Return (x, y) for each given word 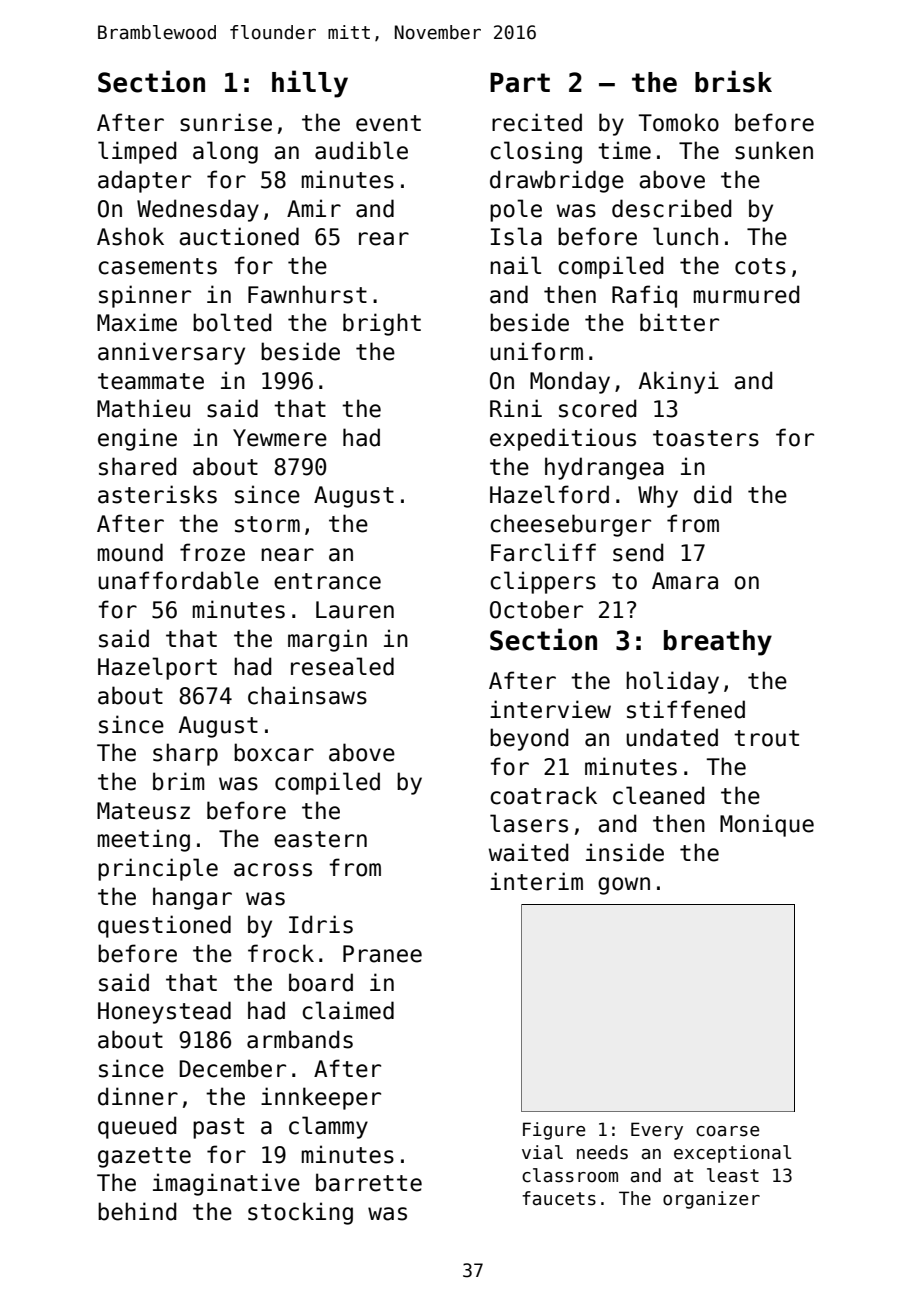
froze (212, 552)
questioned (164, 926)
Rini (516, 408)
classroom (570, 1175)
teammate (151, 381)
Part (520, 82)
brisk (733, 81)
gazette (144, 1157)
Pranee (382, 954)
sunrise (226, 122)
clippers (543, 582)
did (713, 494)
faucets (559, 1198)
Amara (685, 581)
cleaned (659, 795)
